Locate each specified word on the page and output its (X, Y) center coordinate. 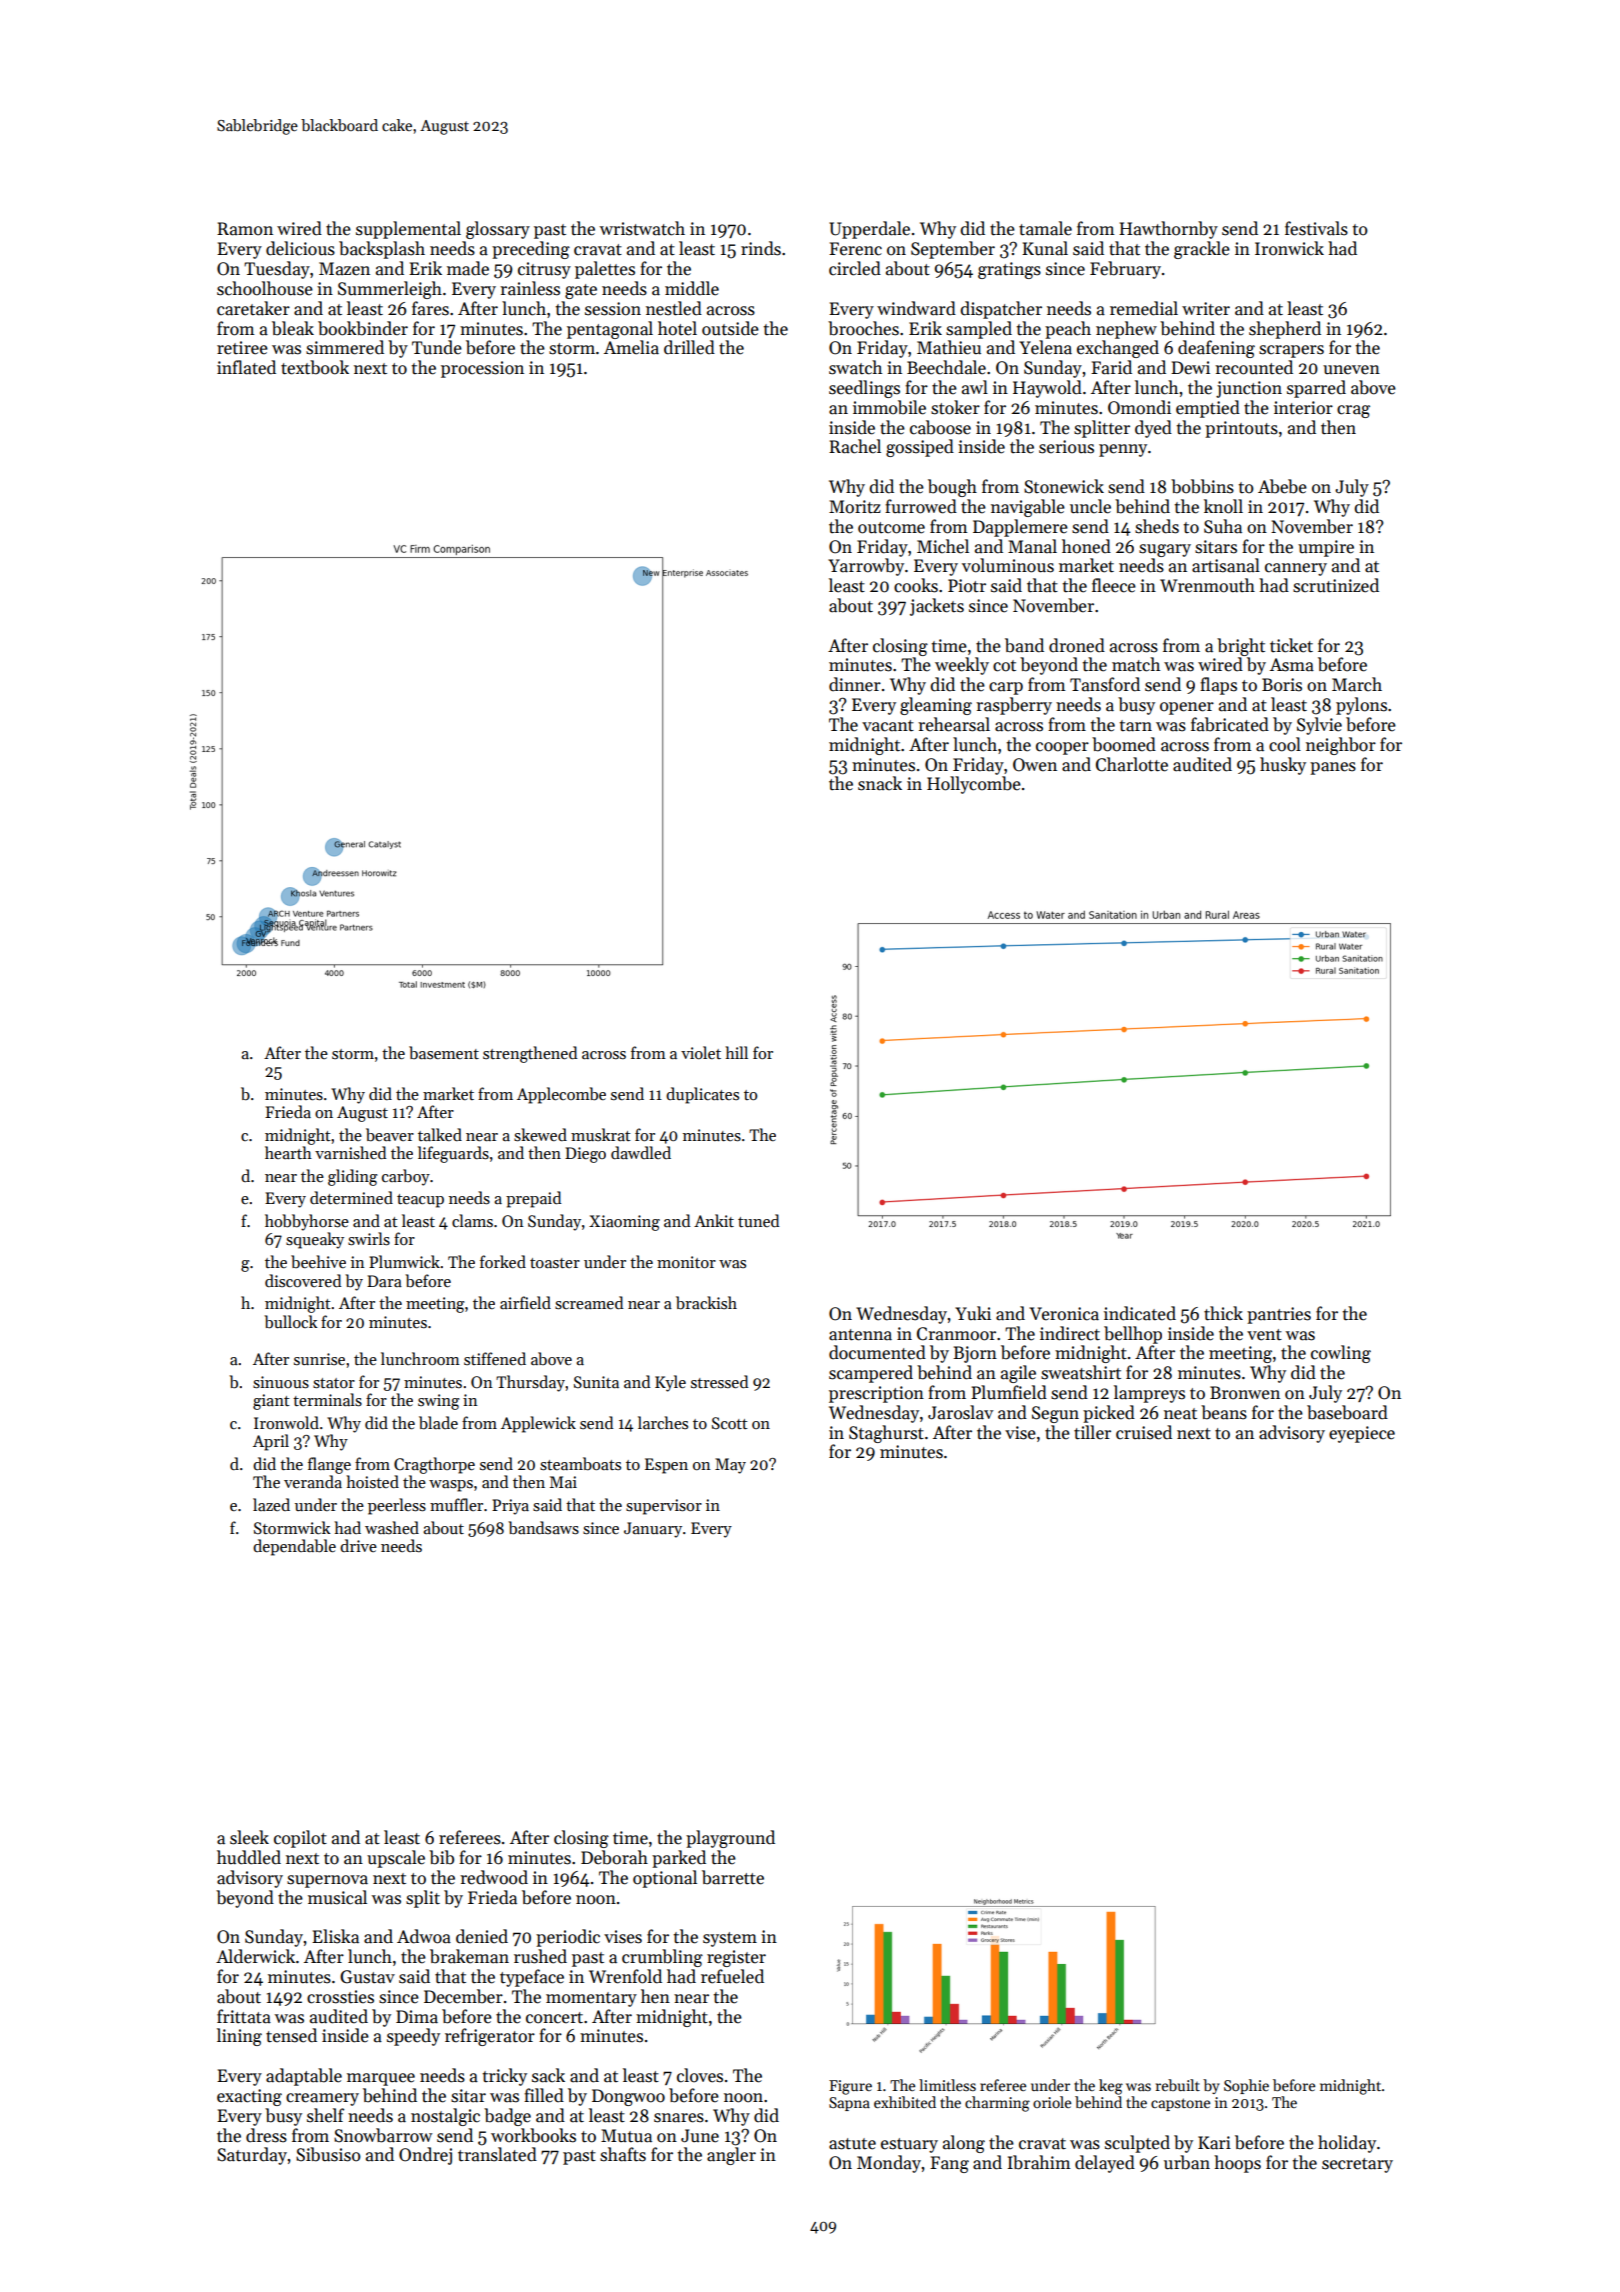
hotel (677, 328)
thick (1223, 1313)
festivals (1316, 228)
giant (271, 1402)
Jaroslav (960, 1412)
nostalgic (445, 2117)
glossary (498, 230)
